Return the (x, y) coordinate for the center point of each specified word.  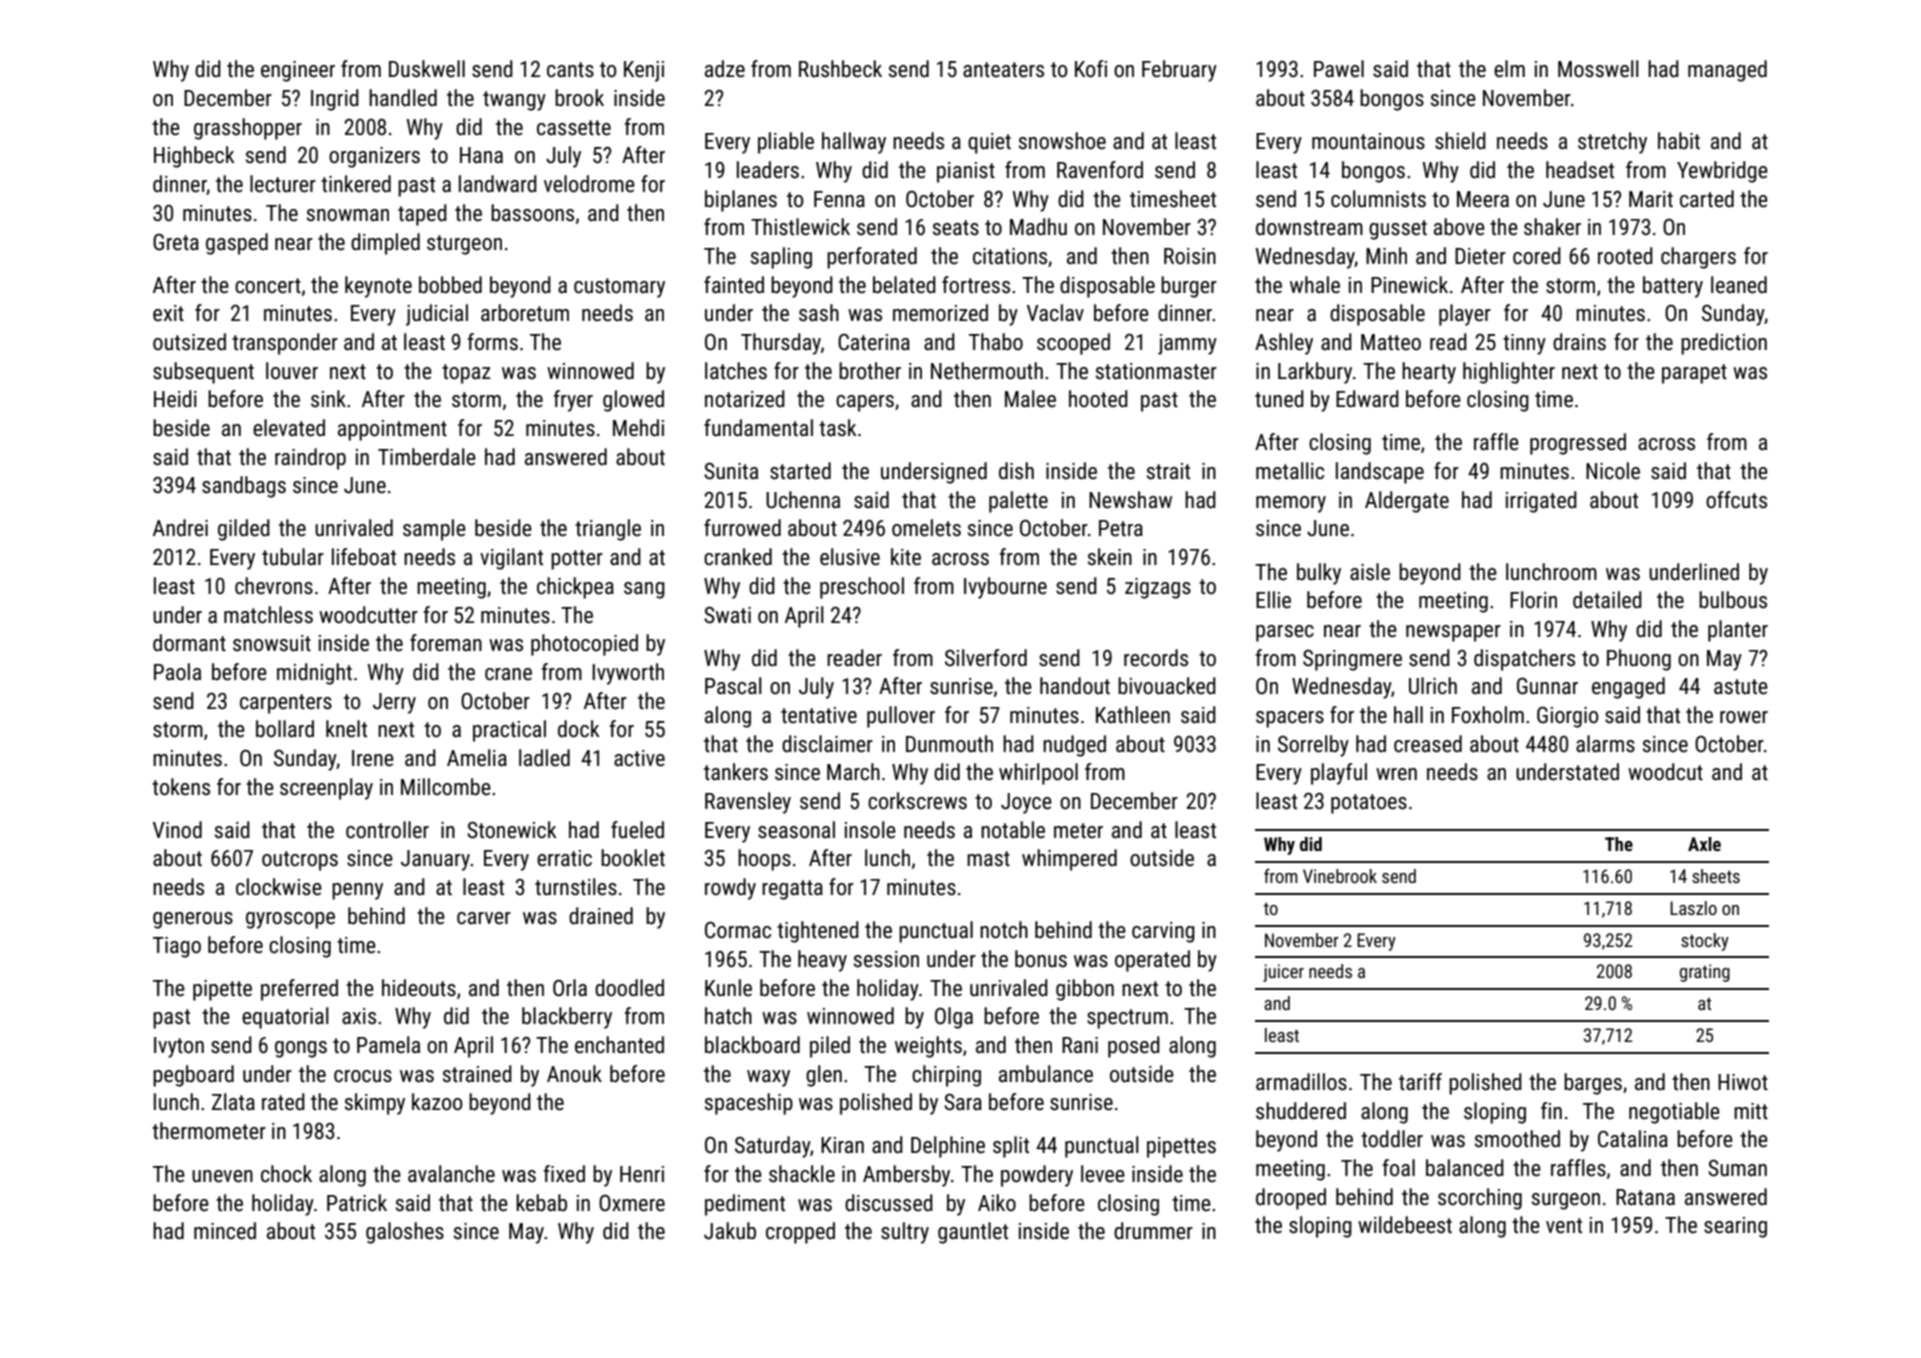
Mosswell (1598, 69)
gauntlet (973, 1233)
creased (1428, 744)
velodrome (589, 184)
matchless (268, 615)
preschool (862, 588)
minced (225, 1231)
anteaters (1003, 70)
